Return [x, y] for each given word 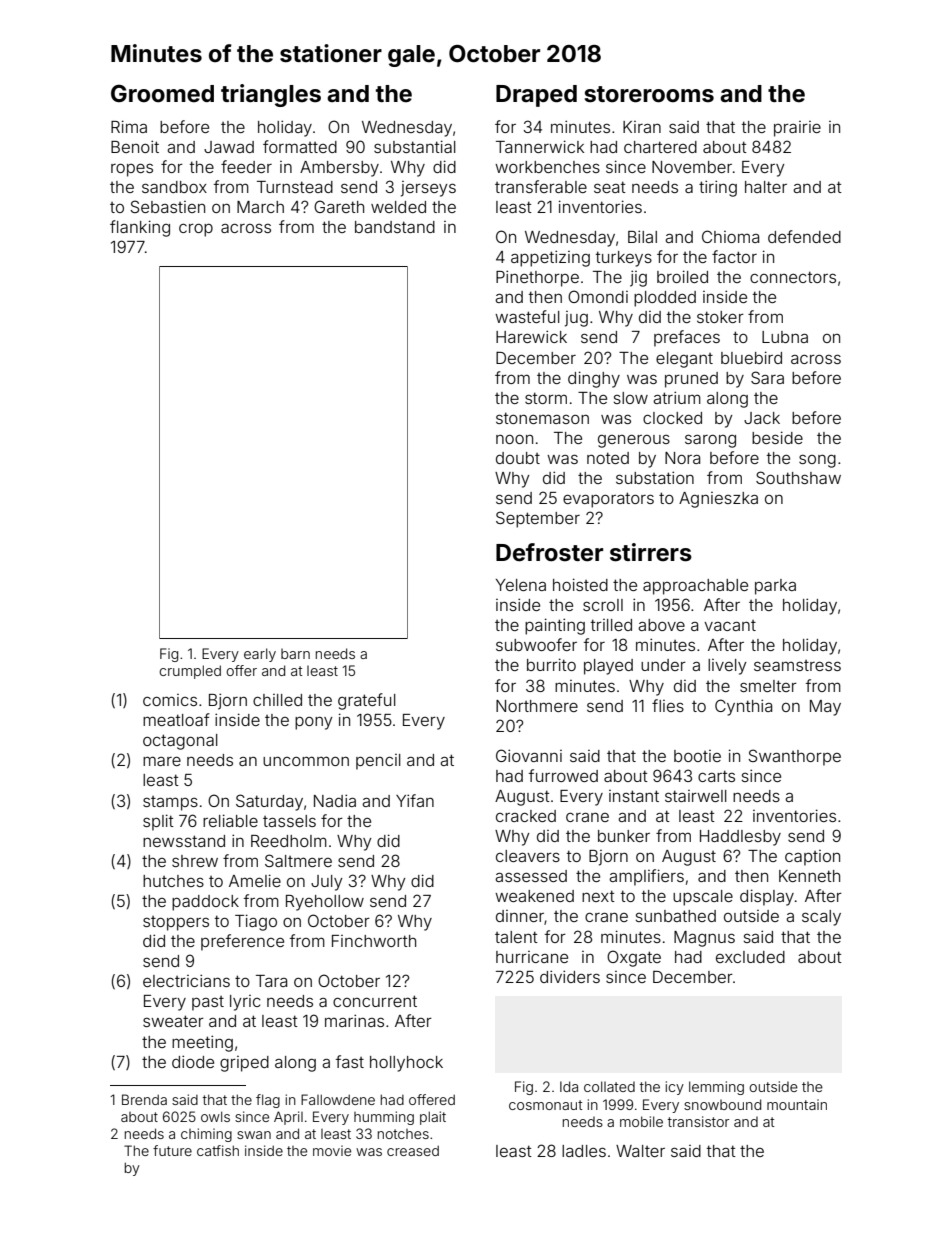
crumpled [190, 672]
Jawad [229, 147]
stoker [720, 317]
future [172, 1150]
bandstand [395, 227]
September [538, 519]
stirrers [651, 552]
